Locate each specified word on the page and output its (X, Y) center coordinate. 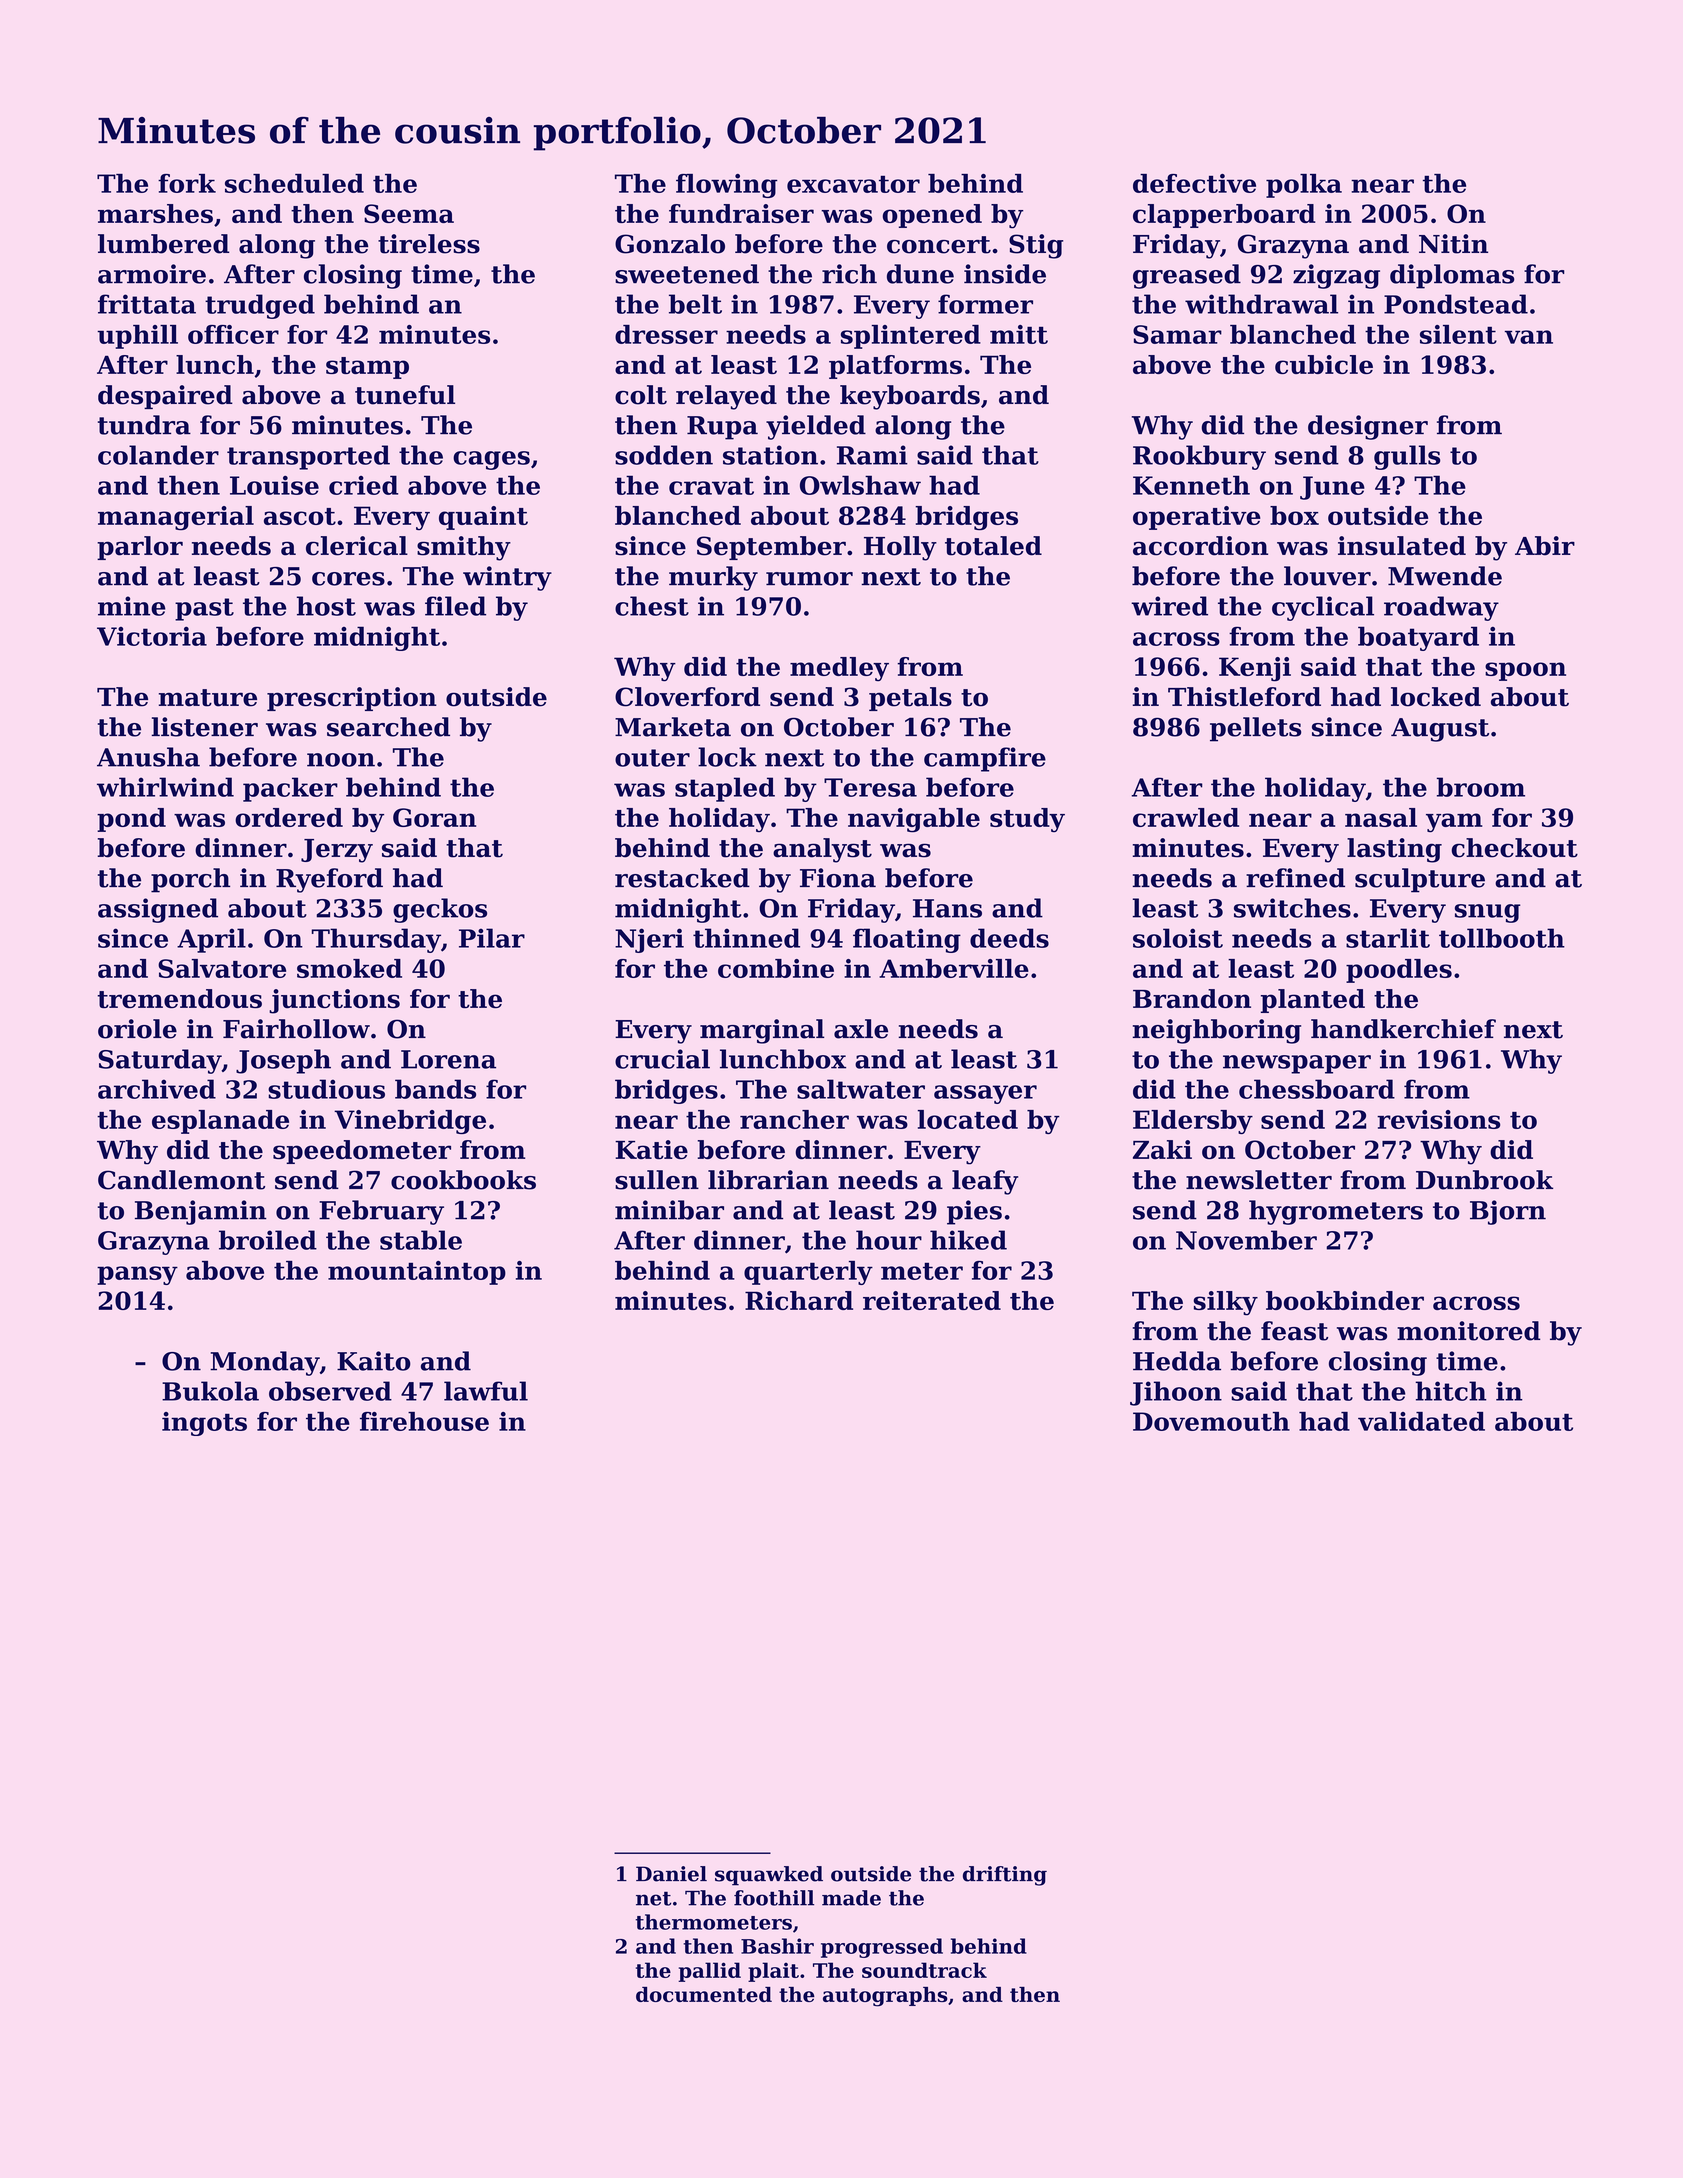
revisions (1438, 1119)
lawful (486, 1391)
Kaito (374, 1361)
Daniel (671, 1874)
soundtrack (924, 1970)
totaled (993, 546)
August (1440, 730)
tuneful (405, 395)
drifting (1005, 1876)
